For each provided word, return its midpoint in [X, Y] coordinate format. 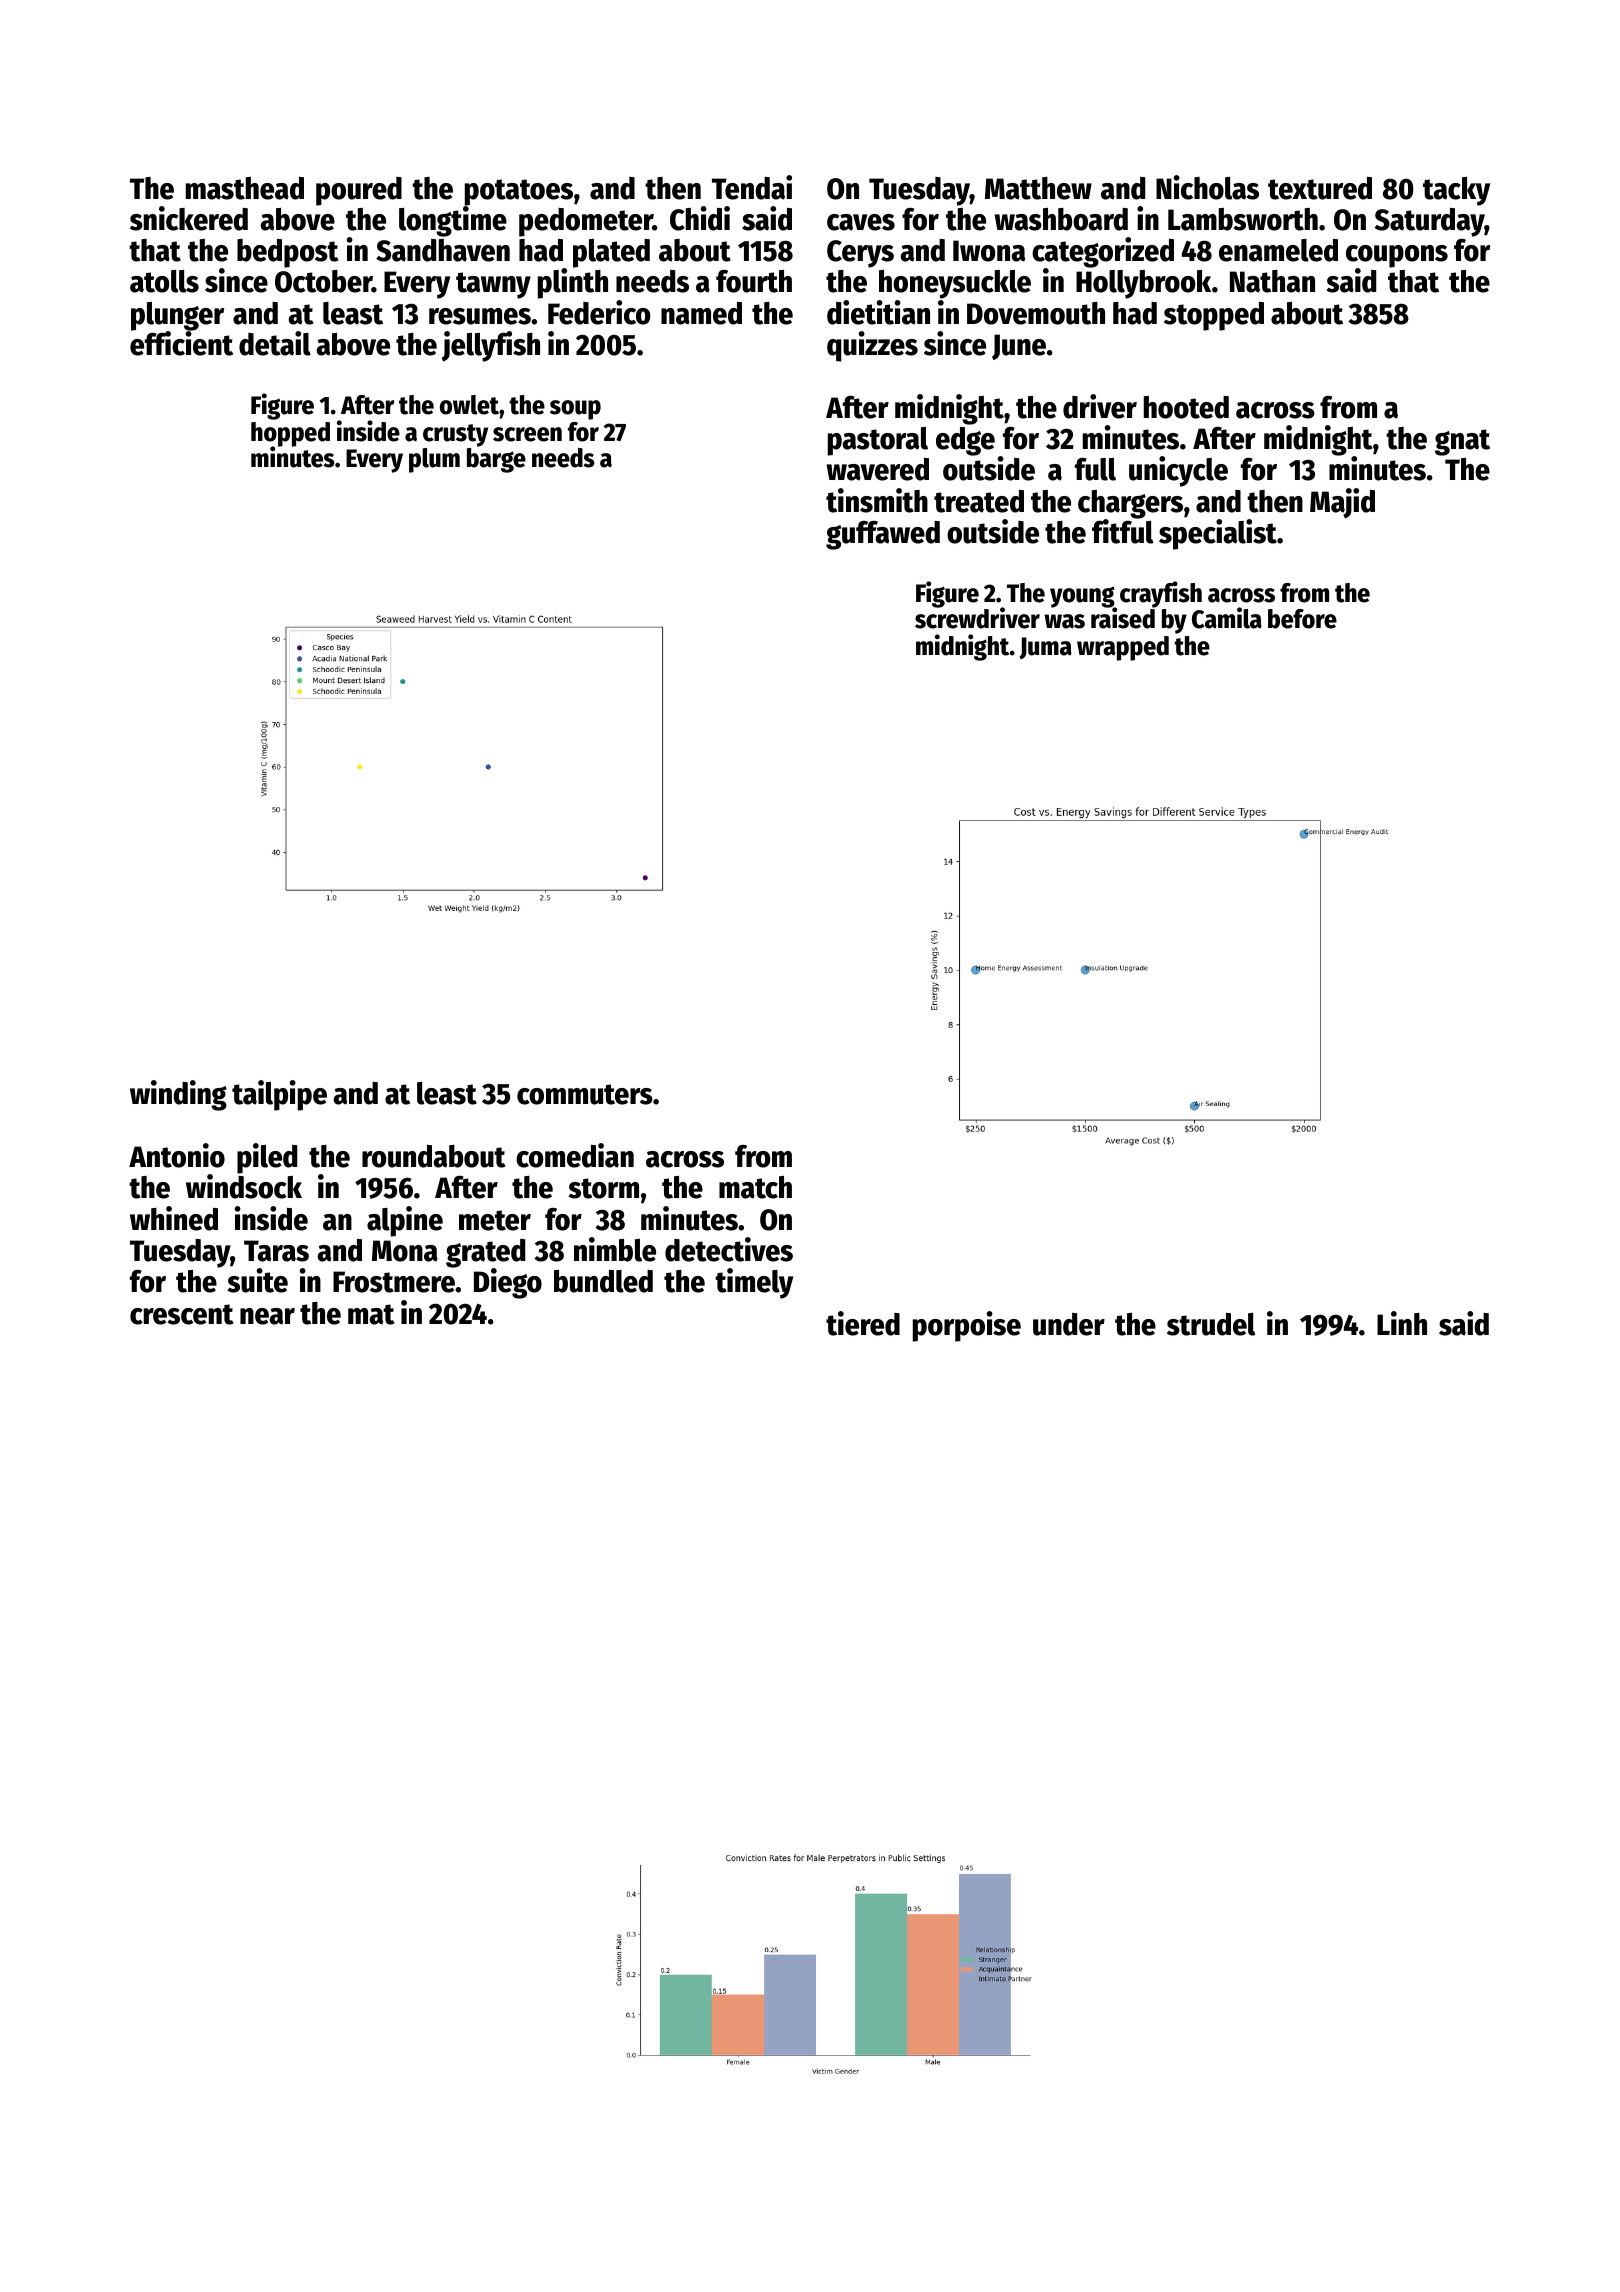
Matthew [1038, 188]
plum [434, 460]
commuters [585, 1094]
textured [1320, 188]
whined [174, 1218]
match [755, 1187]
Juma [1045, 648]
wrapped [1123, 648]
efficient [181, 343]
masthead [245, 188]
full [1095, 469]
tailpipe [279, 1095]
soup [575, 410]
